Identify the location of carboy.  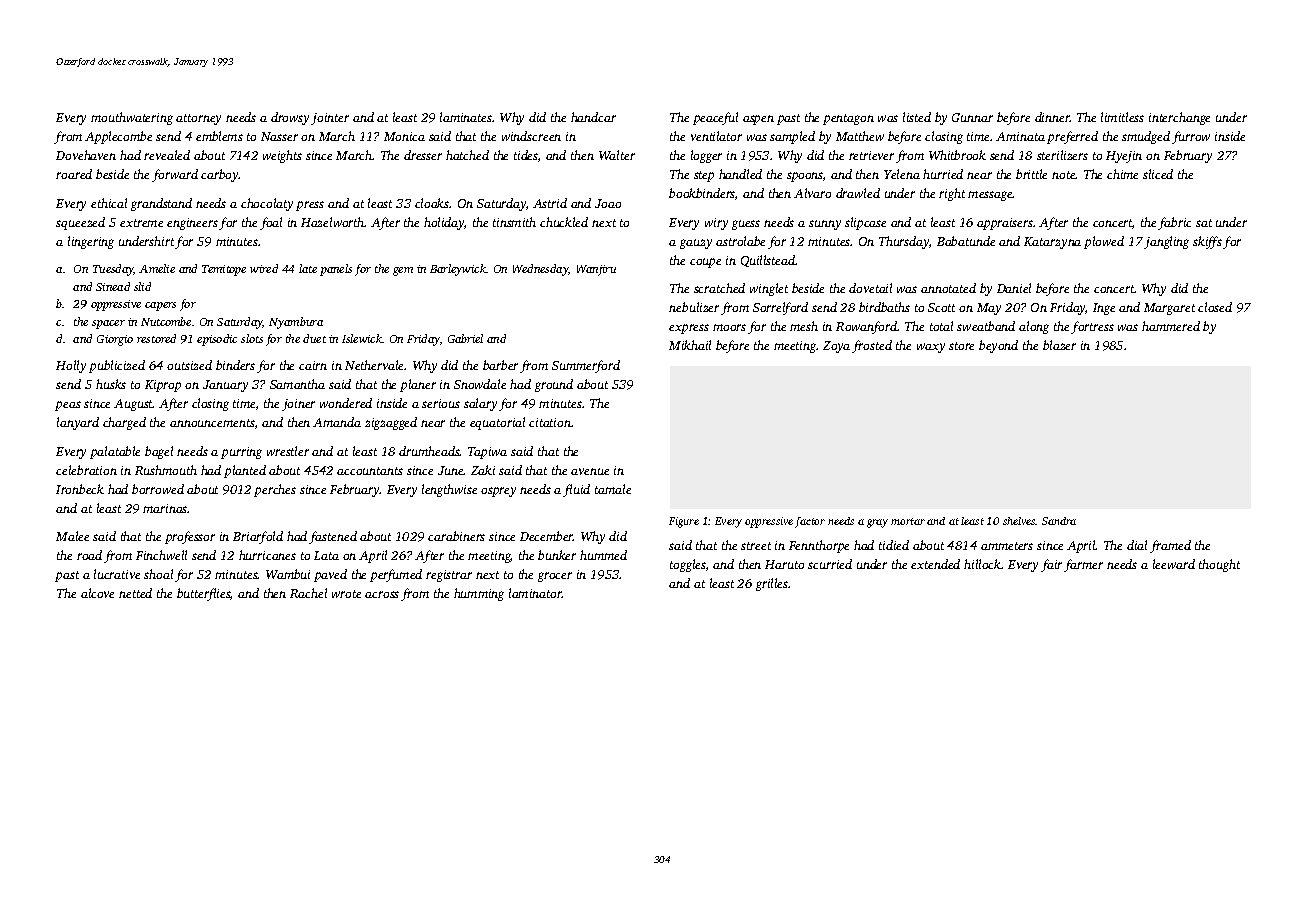
(220, 175).
